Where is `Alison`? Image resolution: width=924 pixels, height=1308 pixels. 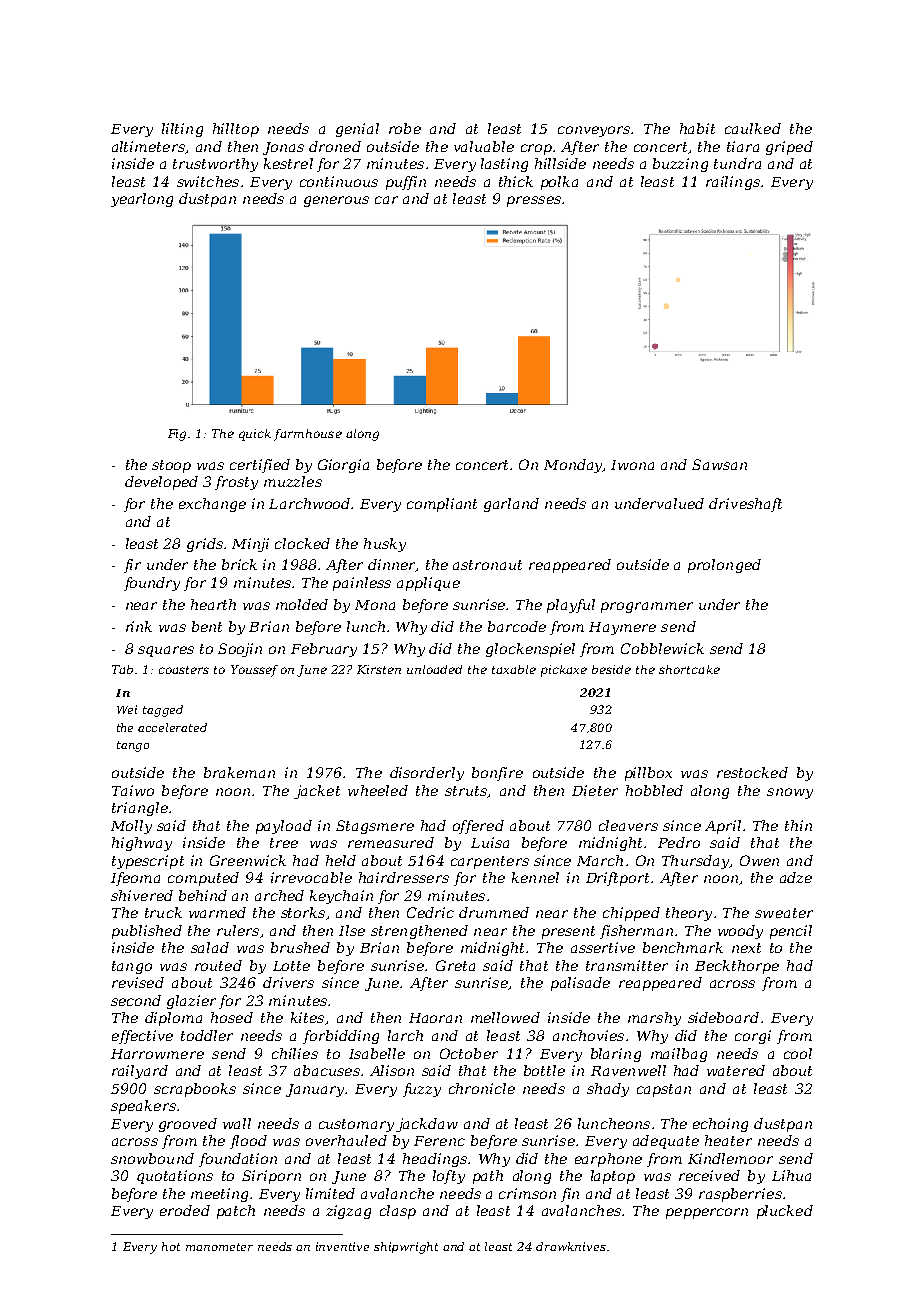 Alison is located at coordinates (392, 1070).
